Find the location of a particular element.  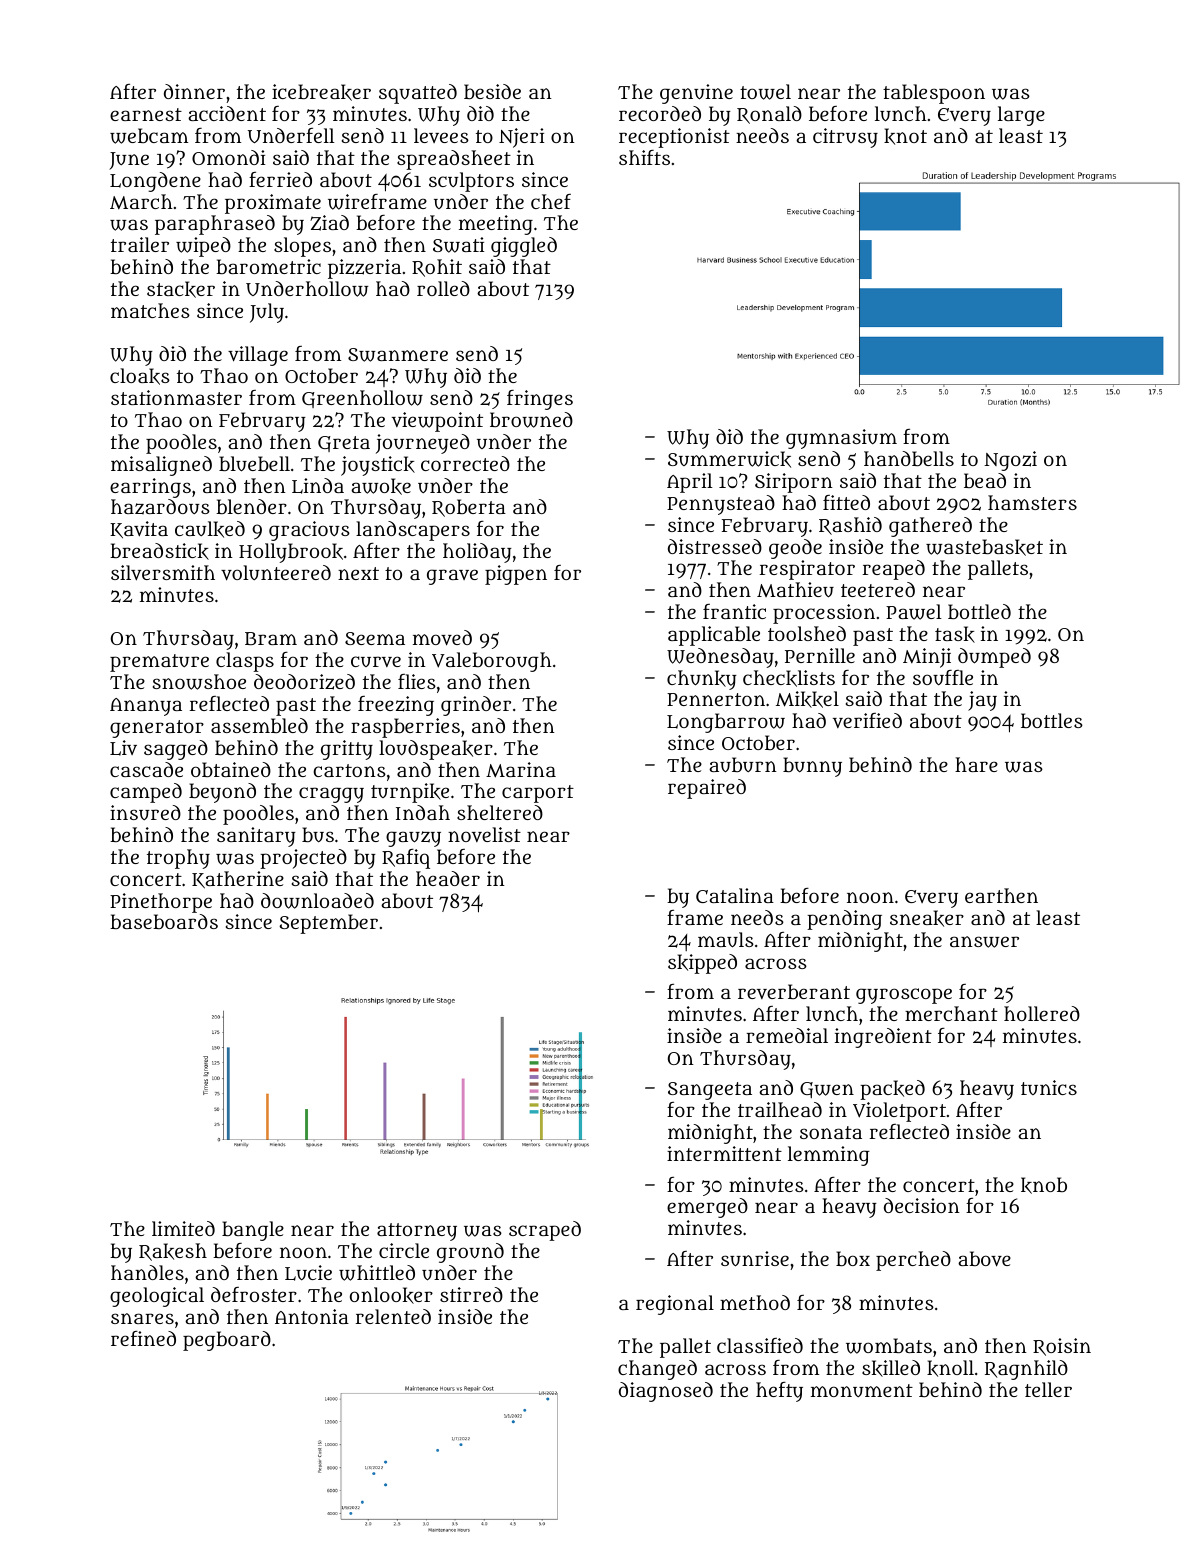

Swanmere is located at coordinates (398, 355).
